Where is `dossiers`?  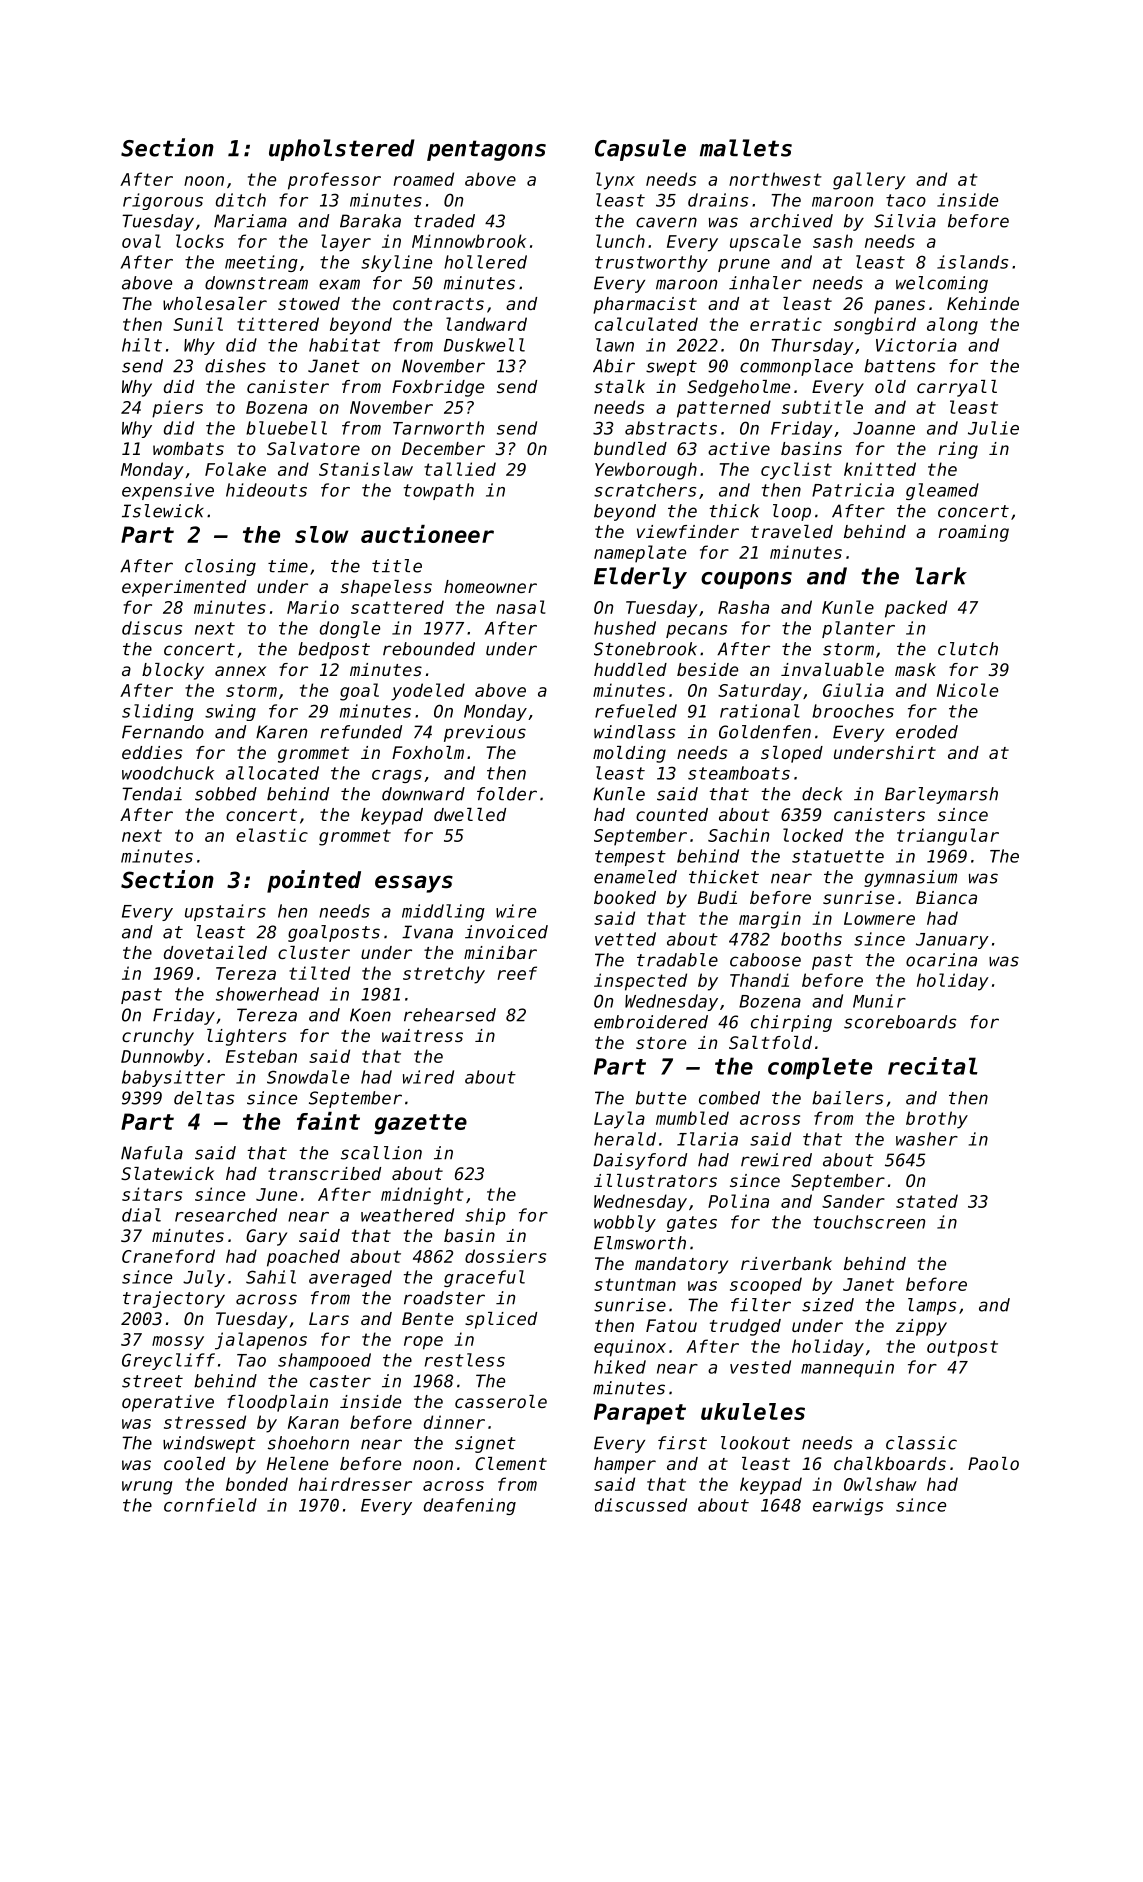 dossiers is located at coordinates (505, 1256).
